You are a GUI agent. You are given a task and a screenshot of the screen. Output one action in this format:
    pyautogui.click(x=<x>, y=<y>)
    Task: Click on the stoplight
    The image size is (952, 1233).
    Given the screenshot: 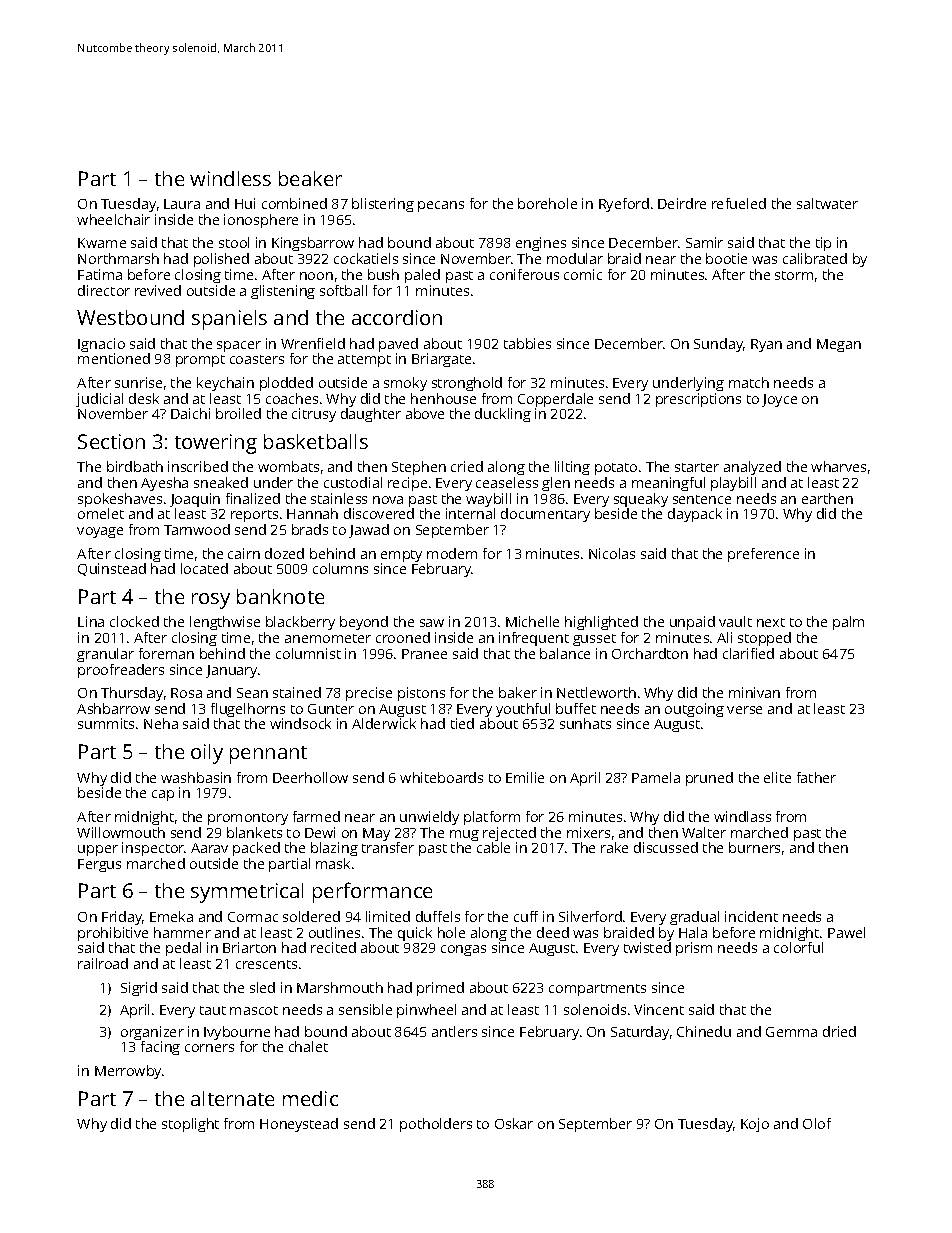 What is the action you would take?
    pyautogui.click(x=190, y=1125)
